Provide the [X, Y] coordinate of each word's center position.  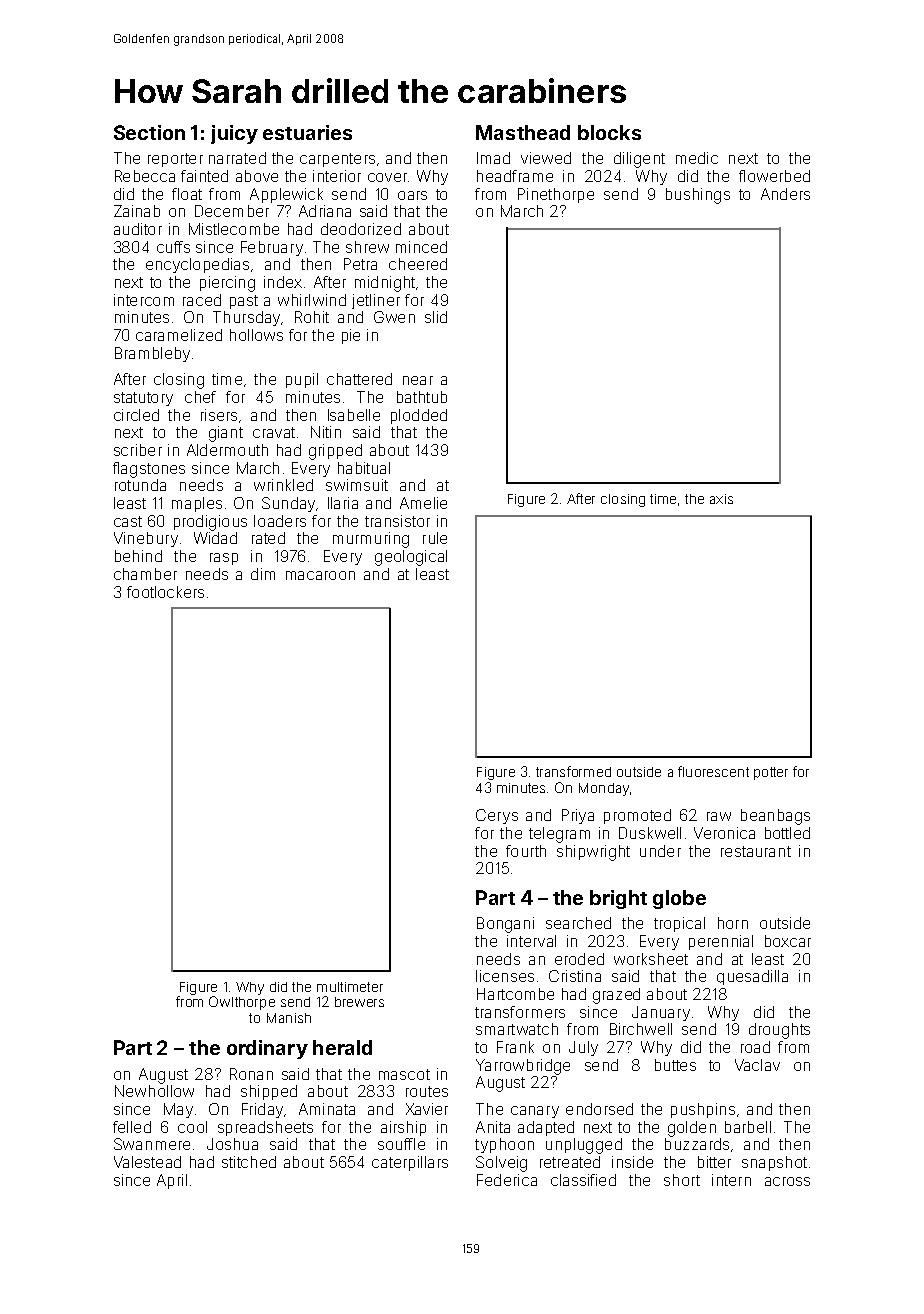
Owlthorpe [242, 1003]
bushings [698, 196]
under [660, 851]
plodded [419, 416]
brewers [359, 1002]
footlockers [165, 592]
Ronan [251, 1074]
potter [771, 773]
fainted [204, 176]
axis [721, 499]
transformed [573, 771]
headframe [515, 176]
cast [128, 521]
